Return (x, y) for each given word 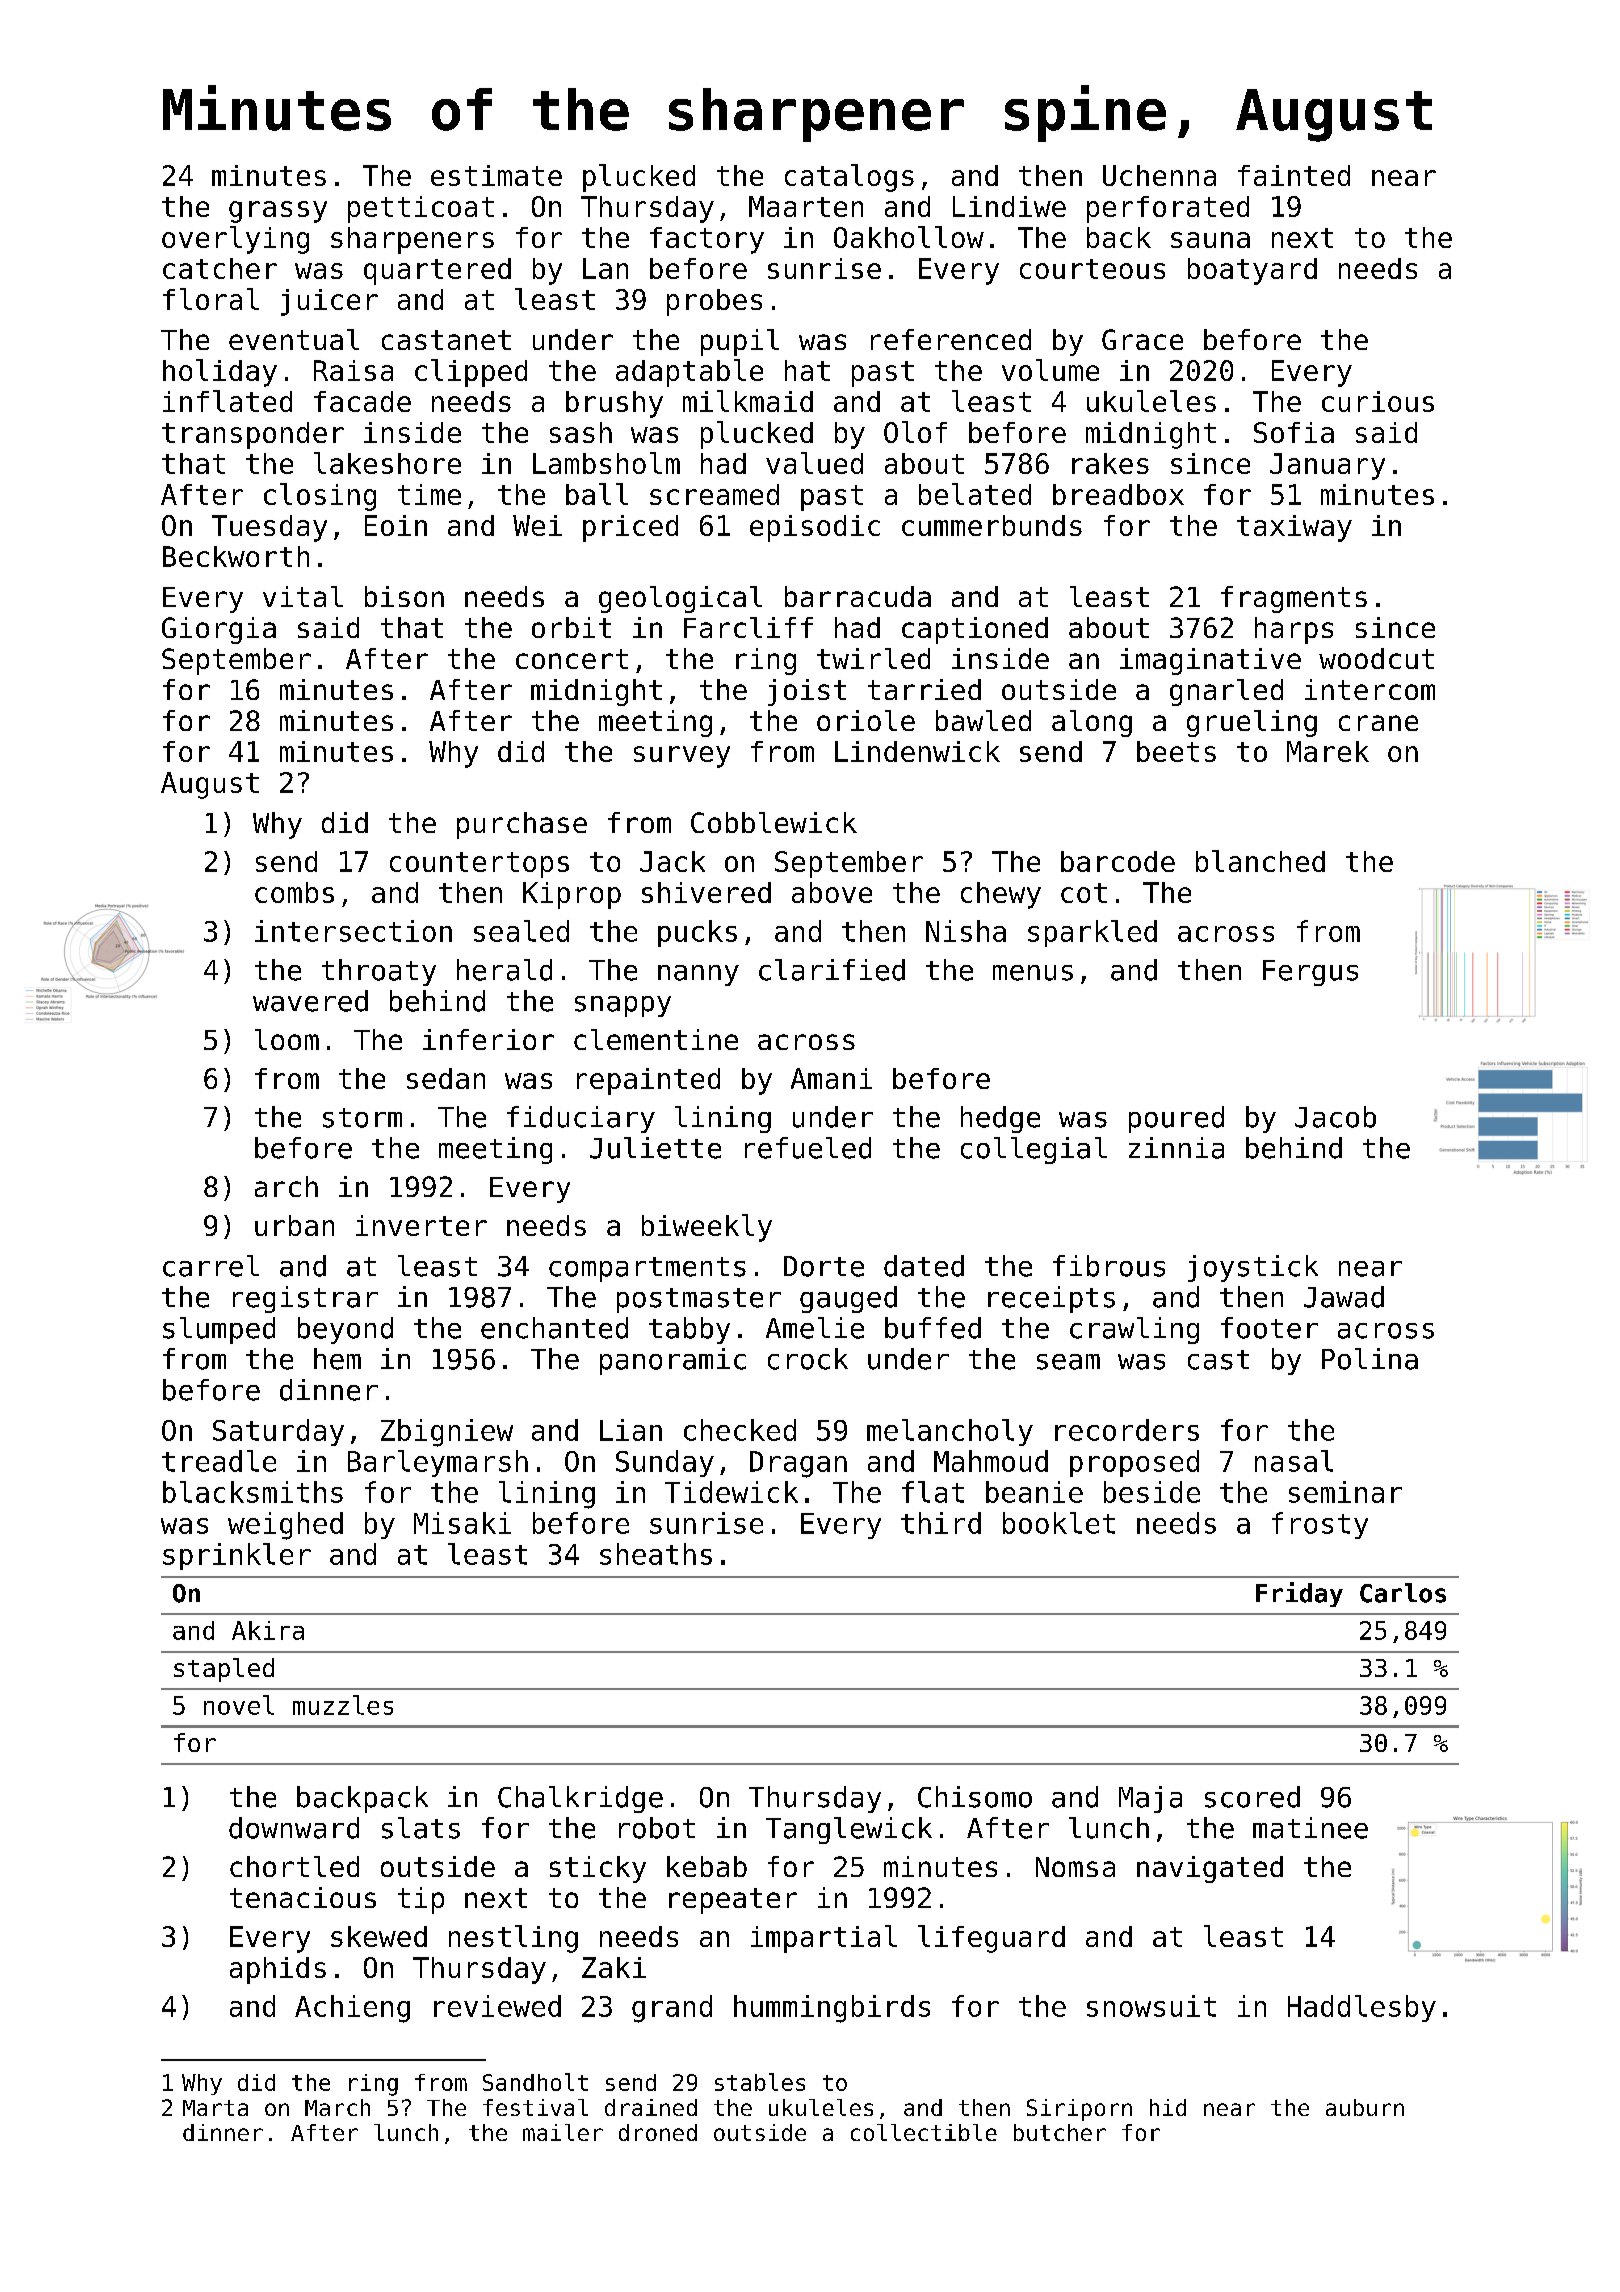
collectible (924, 2132)
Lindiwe (1009, 206)
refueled (808, 1148)
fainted (1294, 175)
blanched (1260, 861)
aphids (278, 1970)
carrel (211, 1266)
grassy (278, 212)
